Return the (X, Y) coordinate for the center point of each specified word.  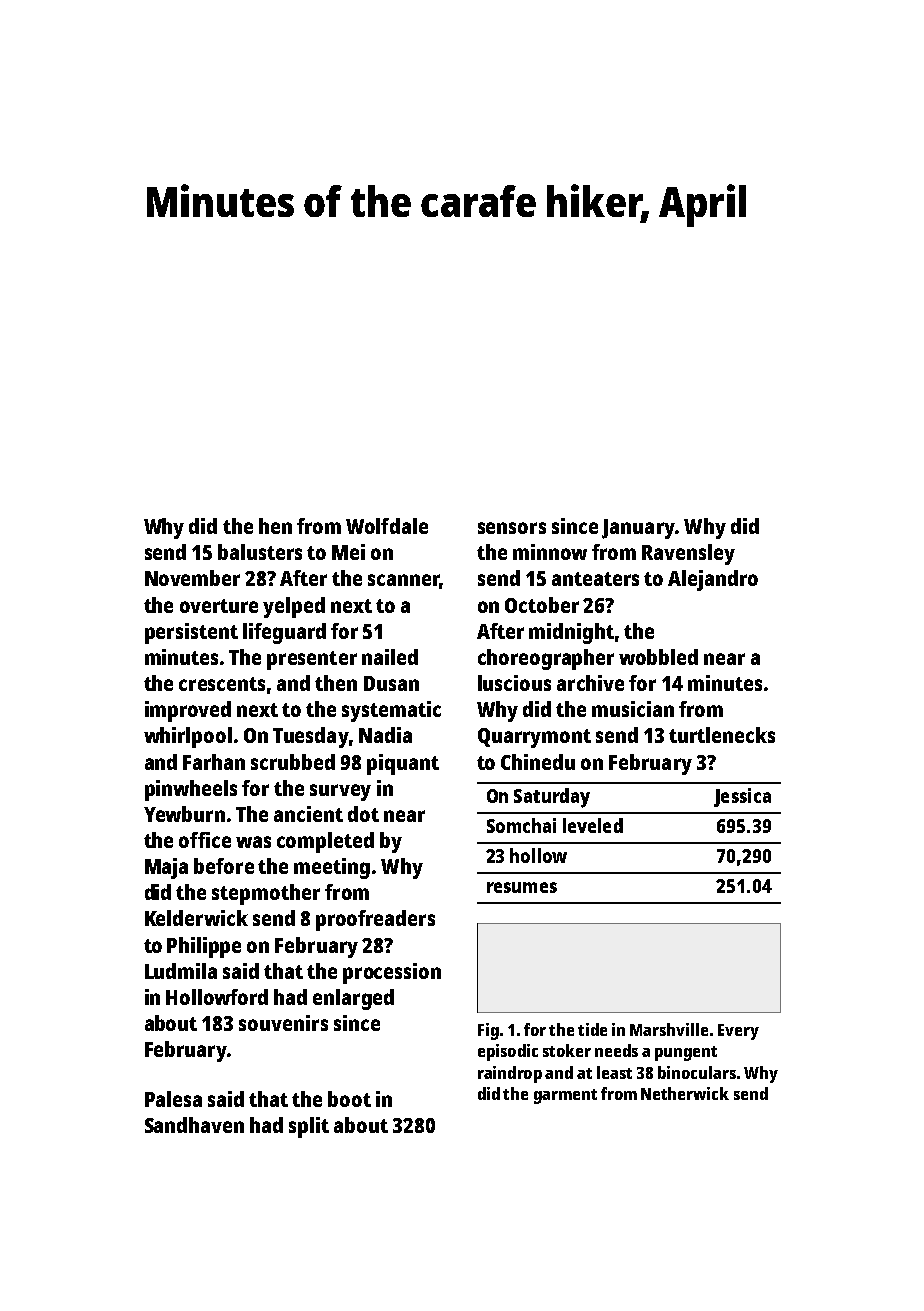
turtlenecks (722, 735)
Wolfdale (387, 526)
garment (565, 1096)
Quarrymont (534, 738)
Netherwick (685, 1093)
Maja (166, 868)
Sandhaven (194, 1125)
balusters (260, 552)
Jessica (742, 797)
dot (363, 814)
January (638, 529)
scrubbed (293, 762)
